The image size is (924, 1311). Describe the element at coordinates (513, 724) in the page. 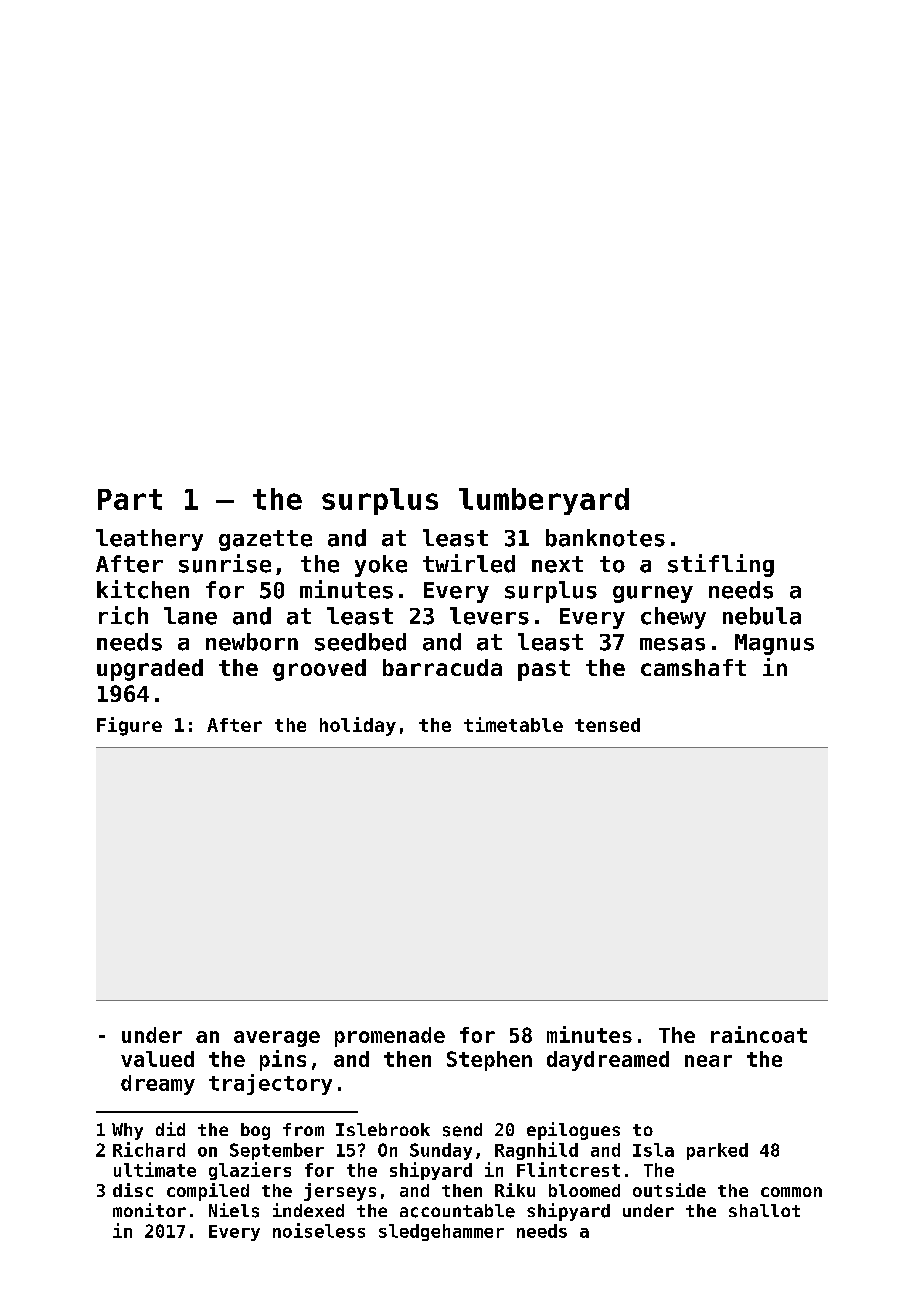

I see `timetable` at that location.
